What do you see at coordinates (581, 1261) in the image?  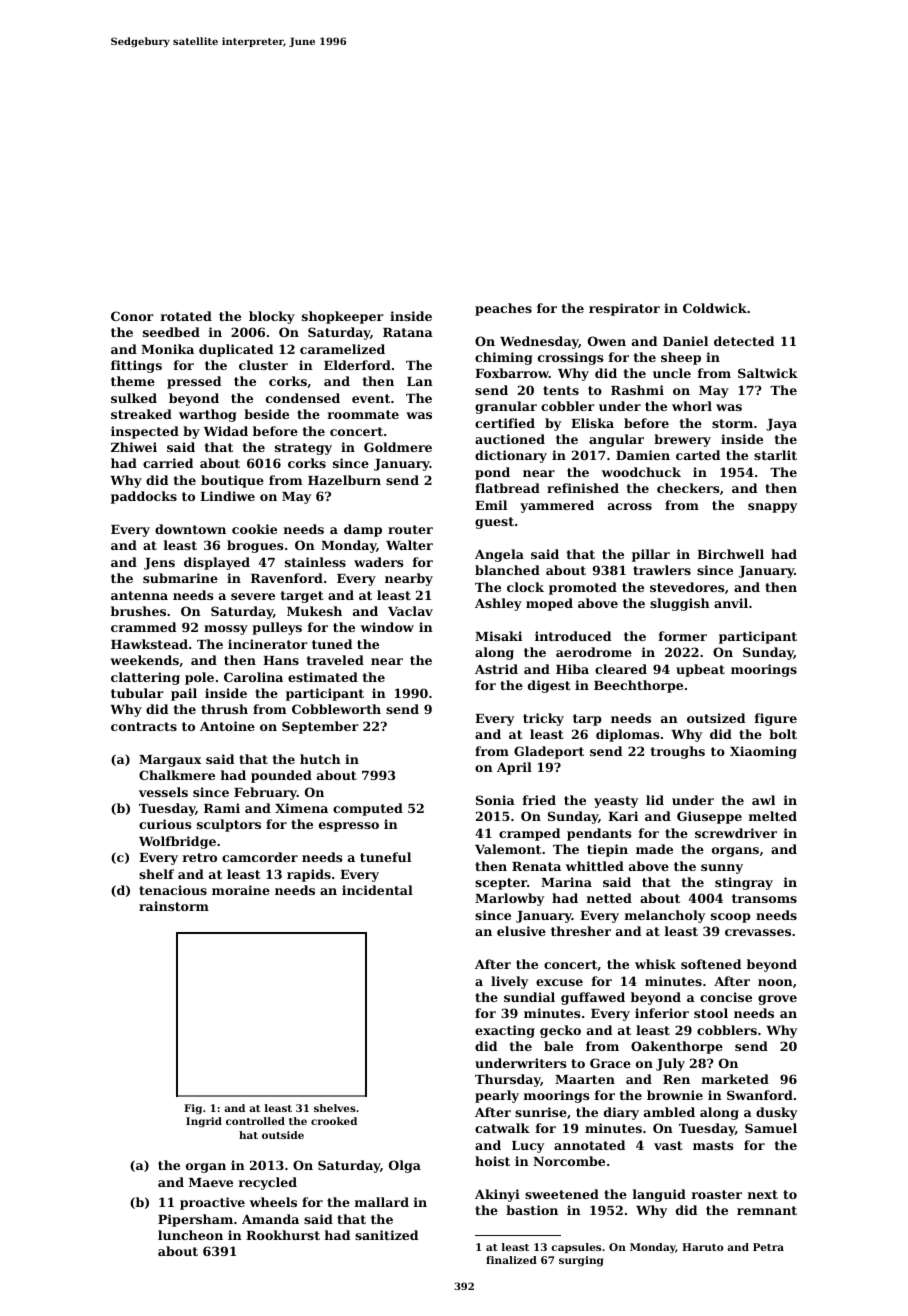 I see `surging` at bounding box center [581, 1261].
